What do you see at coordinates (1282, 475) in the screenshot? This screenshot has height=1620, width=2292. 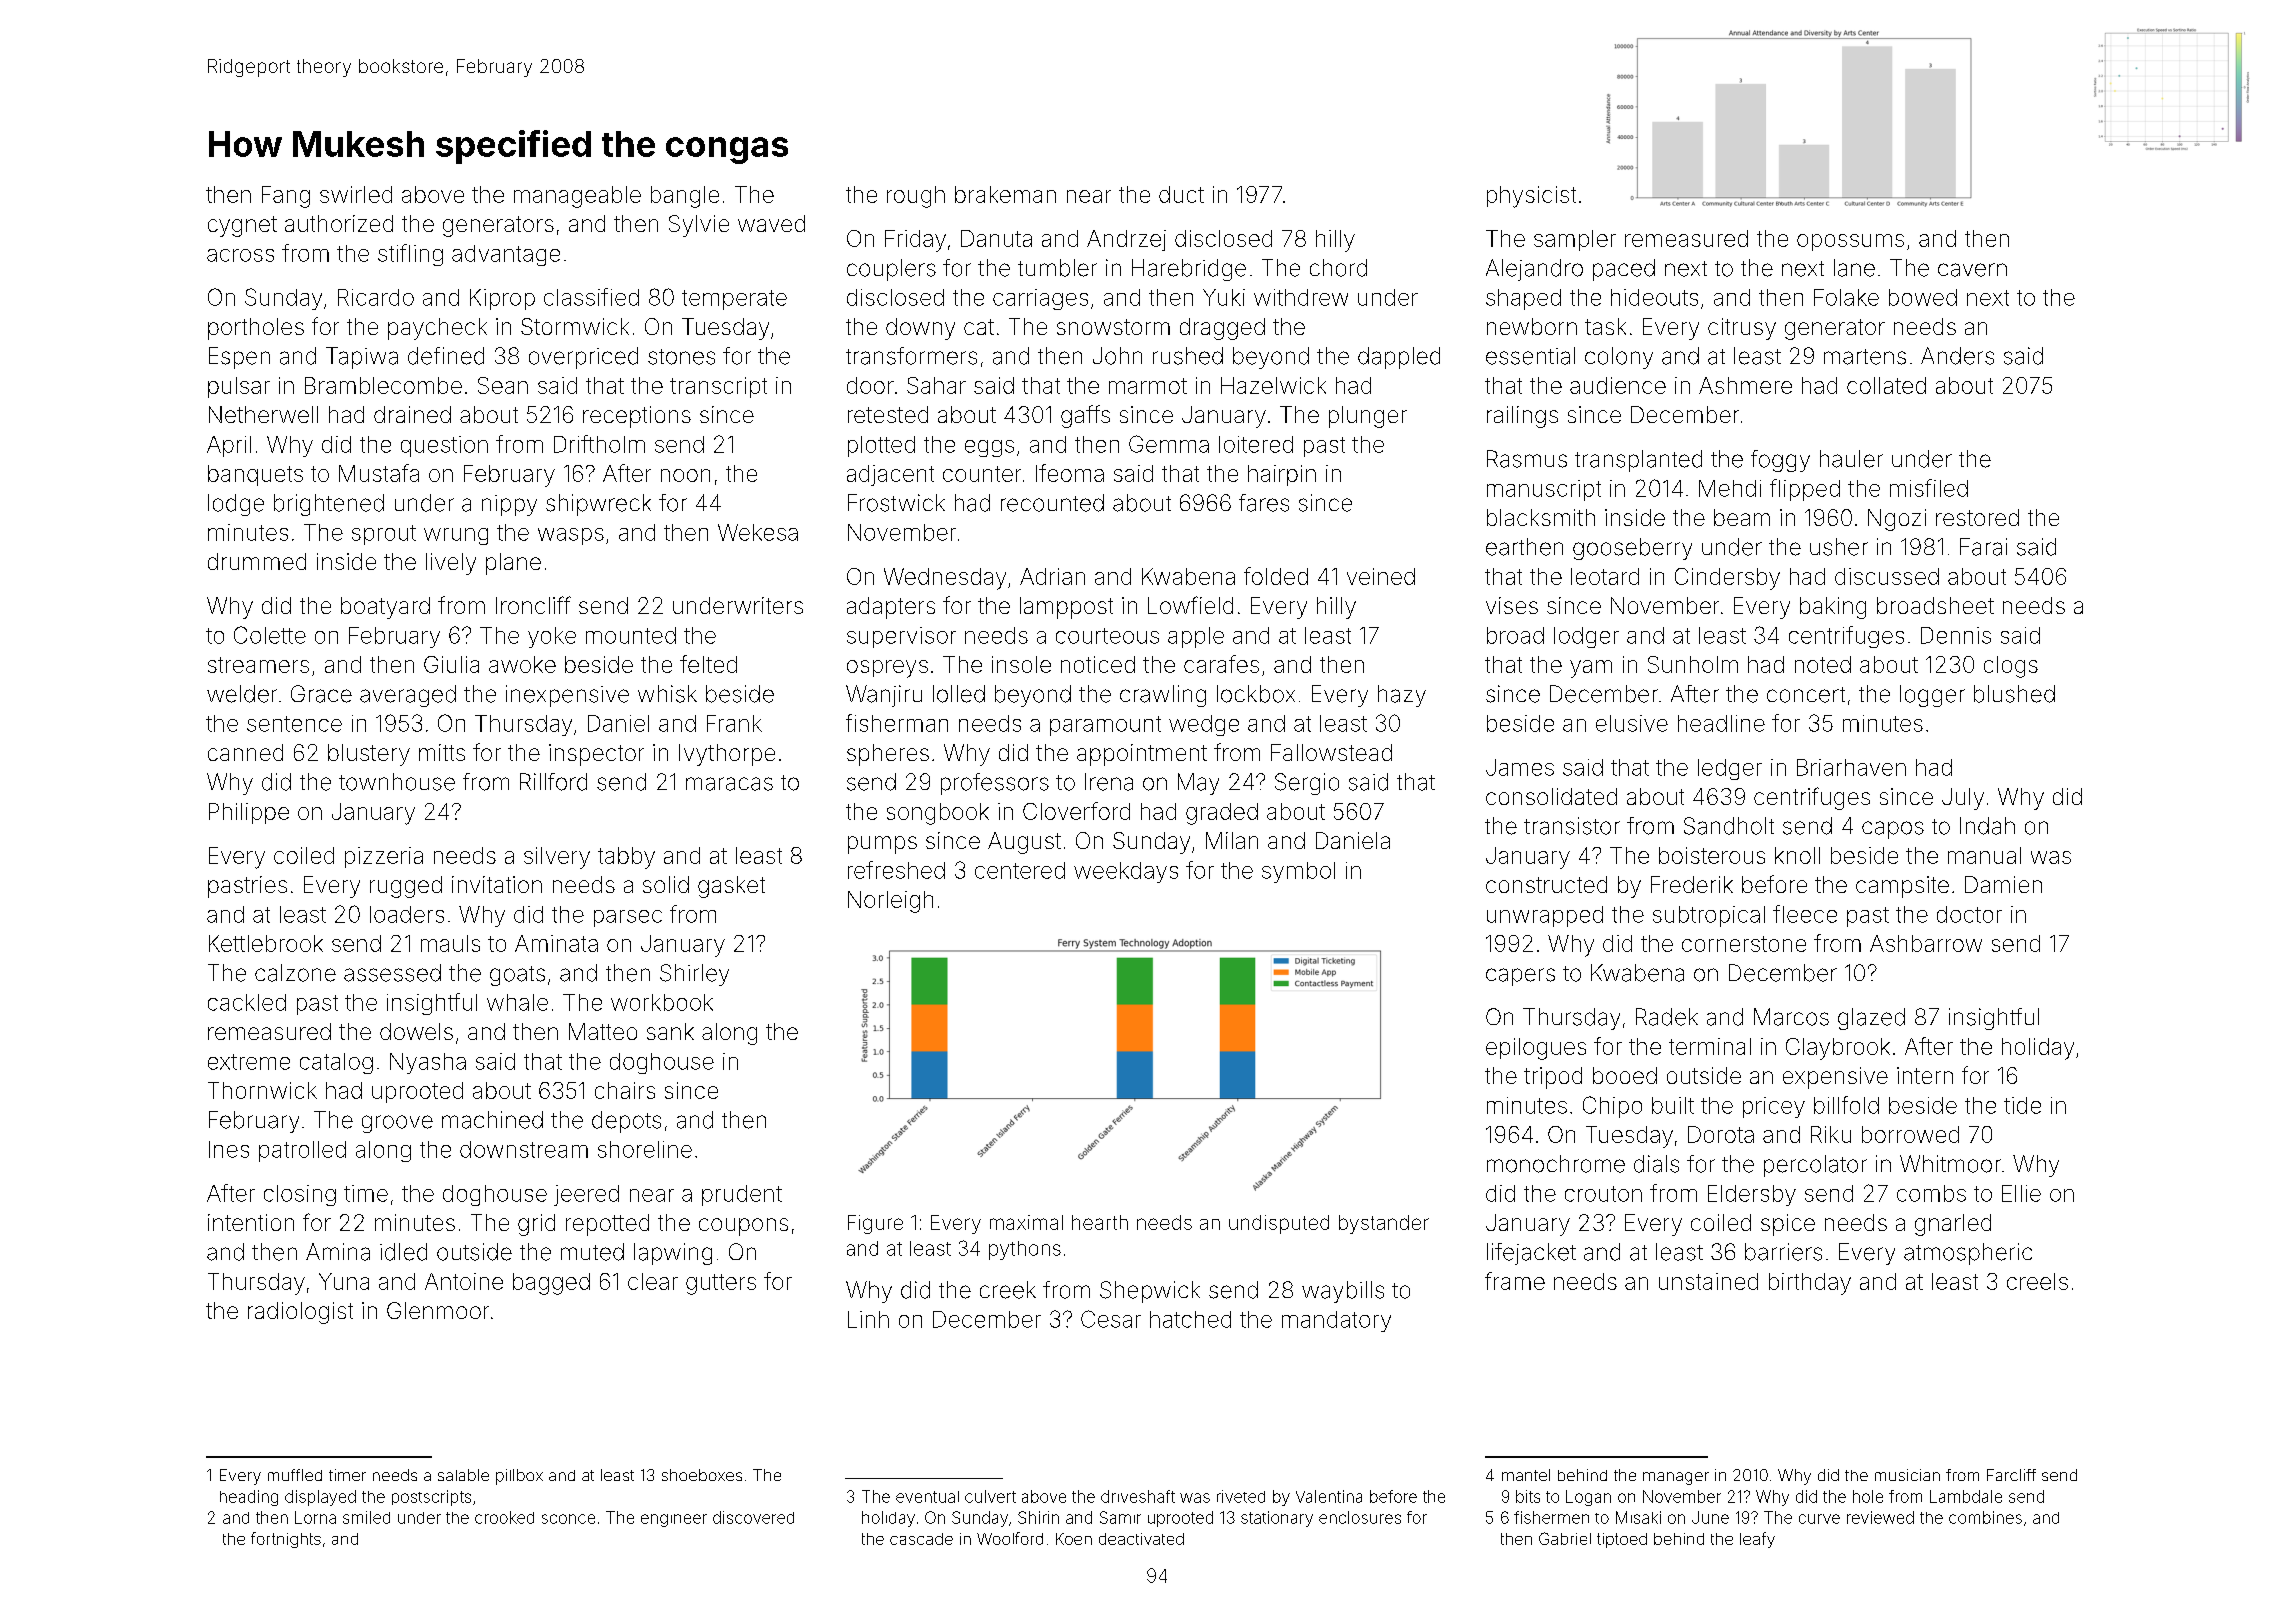 I see `hairpin` at bounding box center [1282, 475].
